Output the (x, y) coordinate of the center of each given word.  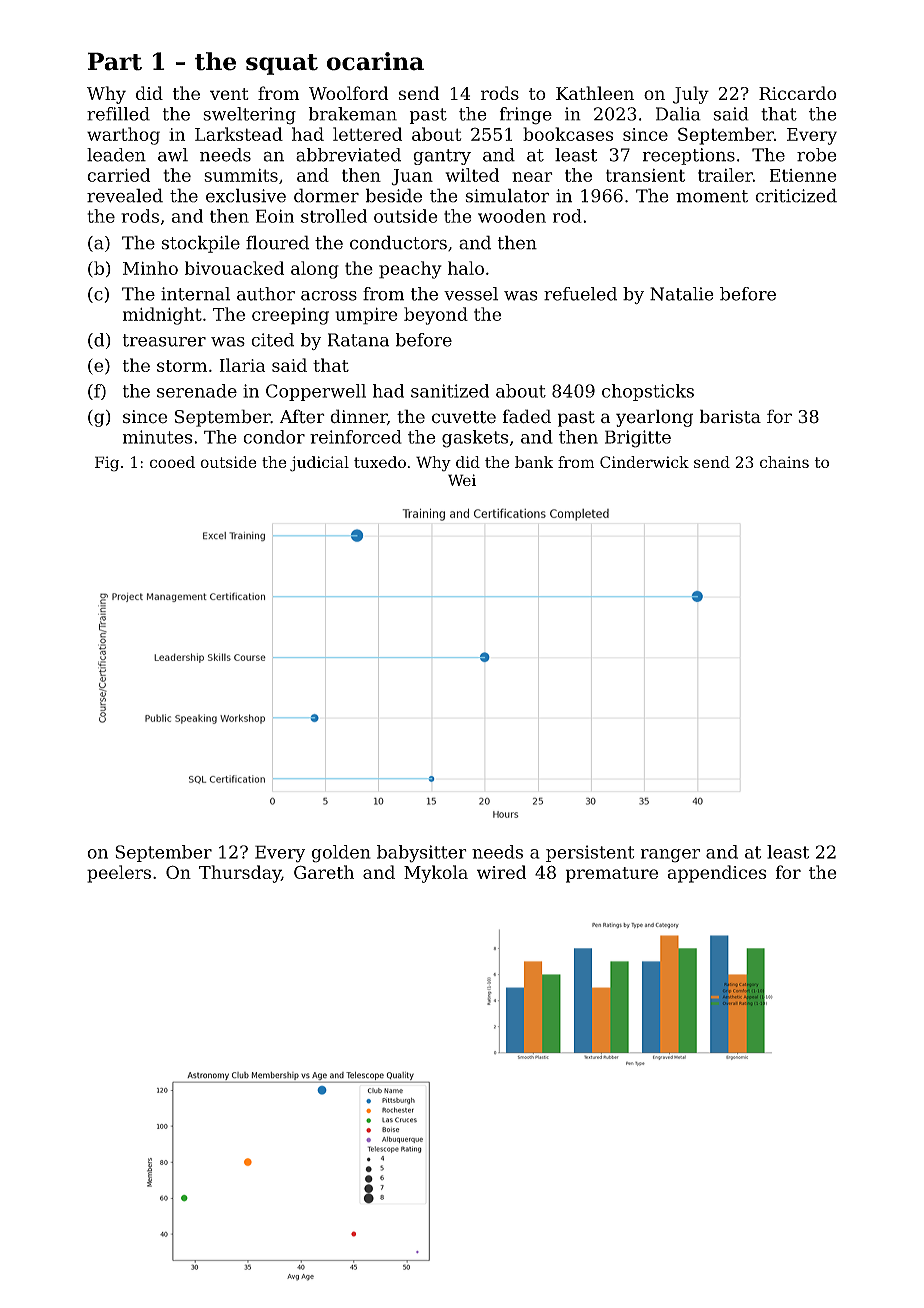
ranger (670, 856)
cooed (172, 462)
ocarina (375, 61)
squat (282, 64)
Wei (462, 480)
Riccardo (798, 93)
